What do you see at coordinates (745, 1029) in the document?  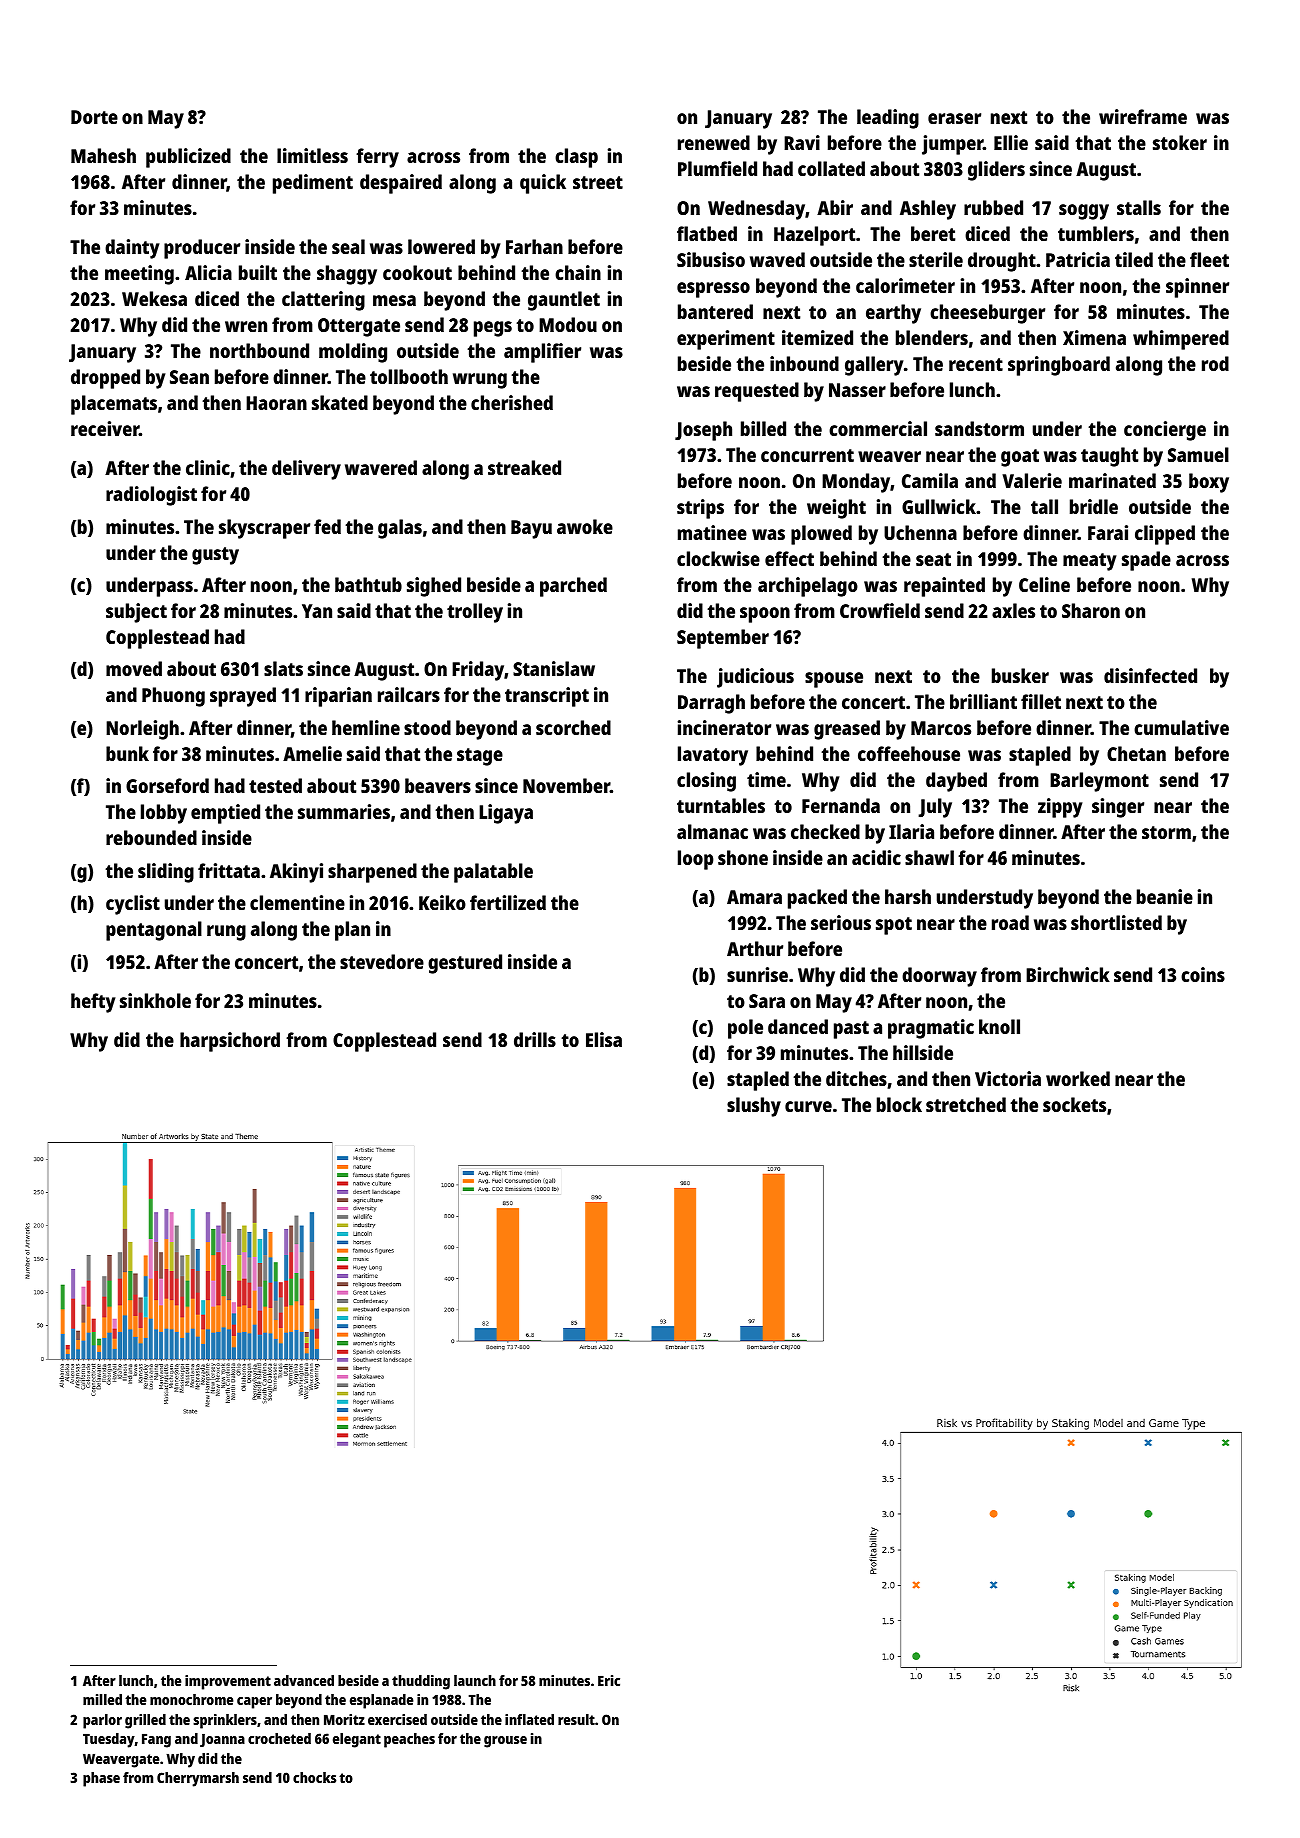 I see `pole` at bounding box center [745, 1029].
